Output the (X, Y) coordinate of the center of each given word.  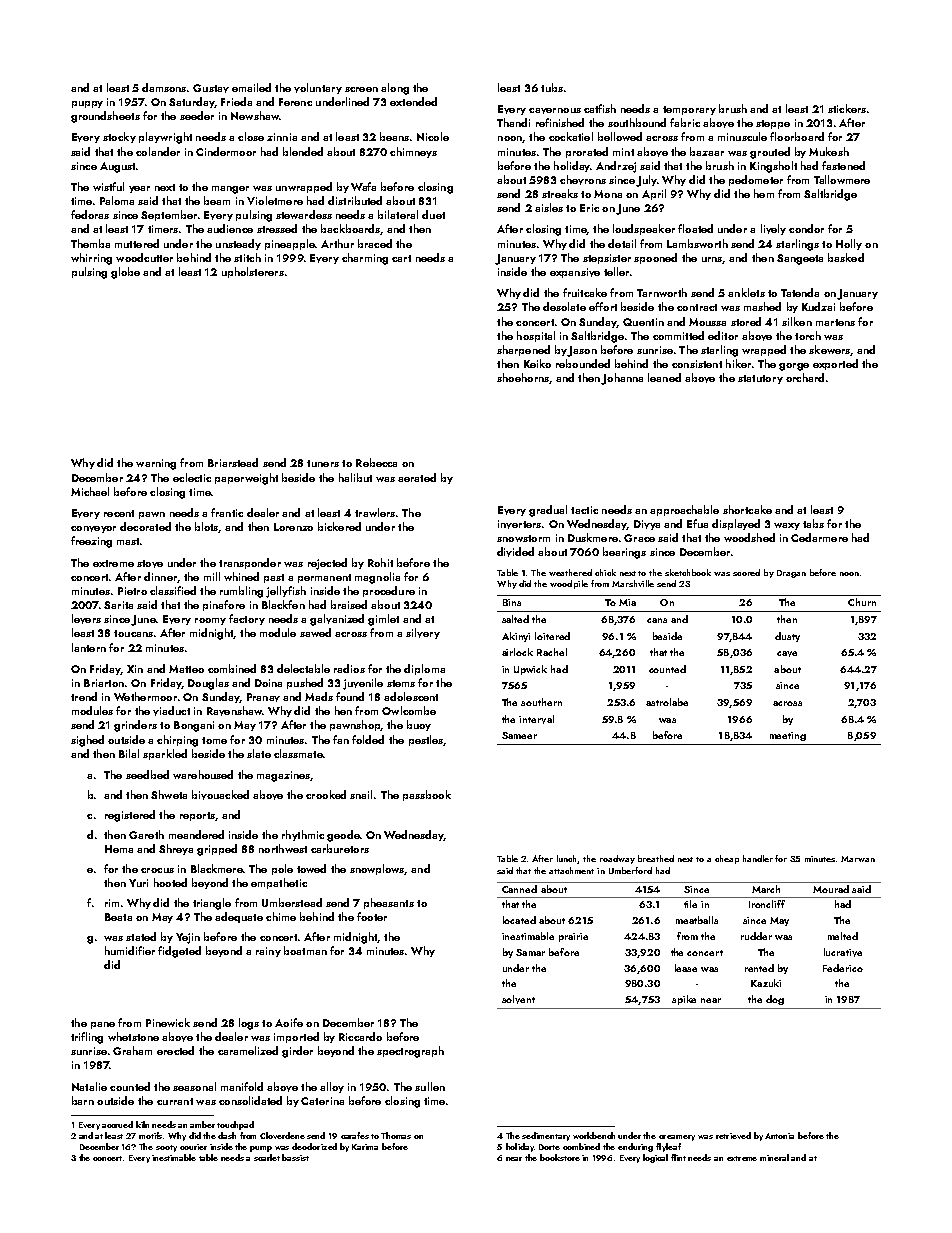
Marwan (858, 859)
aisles (549, 207)
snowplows (377, 869)
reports (197, 816)
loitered (552, 636)
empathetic (279, 883)
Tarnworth (662, 292)
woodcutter (144, 257)
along (395, 89)
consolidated (250, 1100)
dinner (160, 576)
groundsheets (105, 117)
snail (361, 794)
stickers (847, 108)
